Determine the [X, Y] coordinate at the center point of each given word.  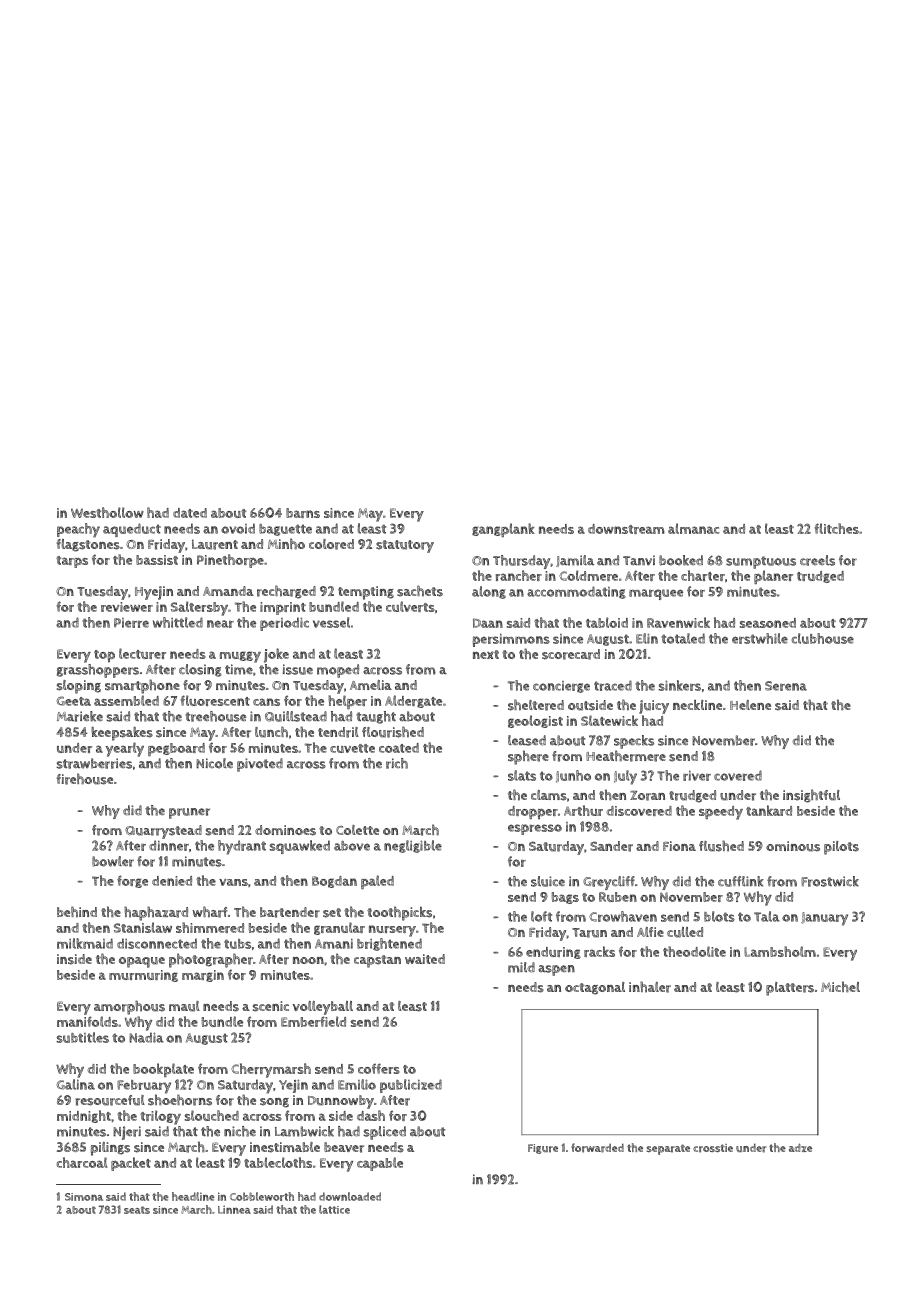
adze [800, 1147]
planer [773, 577]
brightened [389, 944]
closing [200, 670]
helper [347, 702]
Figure [543, 1149]
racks [599, 951]
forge [132, 881]
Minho [286, 544]
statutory [405, 546]
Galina [75, 1084]
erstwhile [760, 638]
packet [131, 1164]
